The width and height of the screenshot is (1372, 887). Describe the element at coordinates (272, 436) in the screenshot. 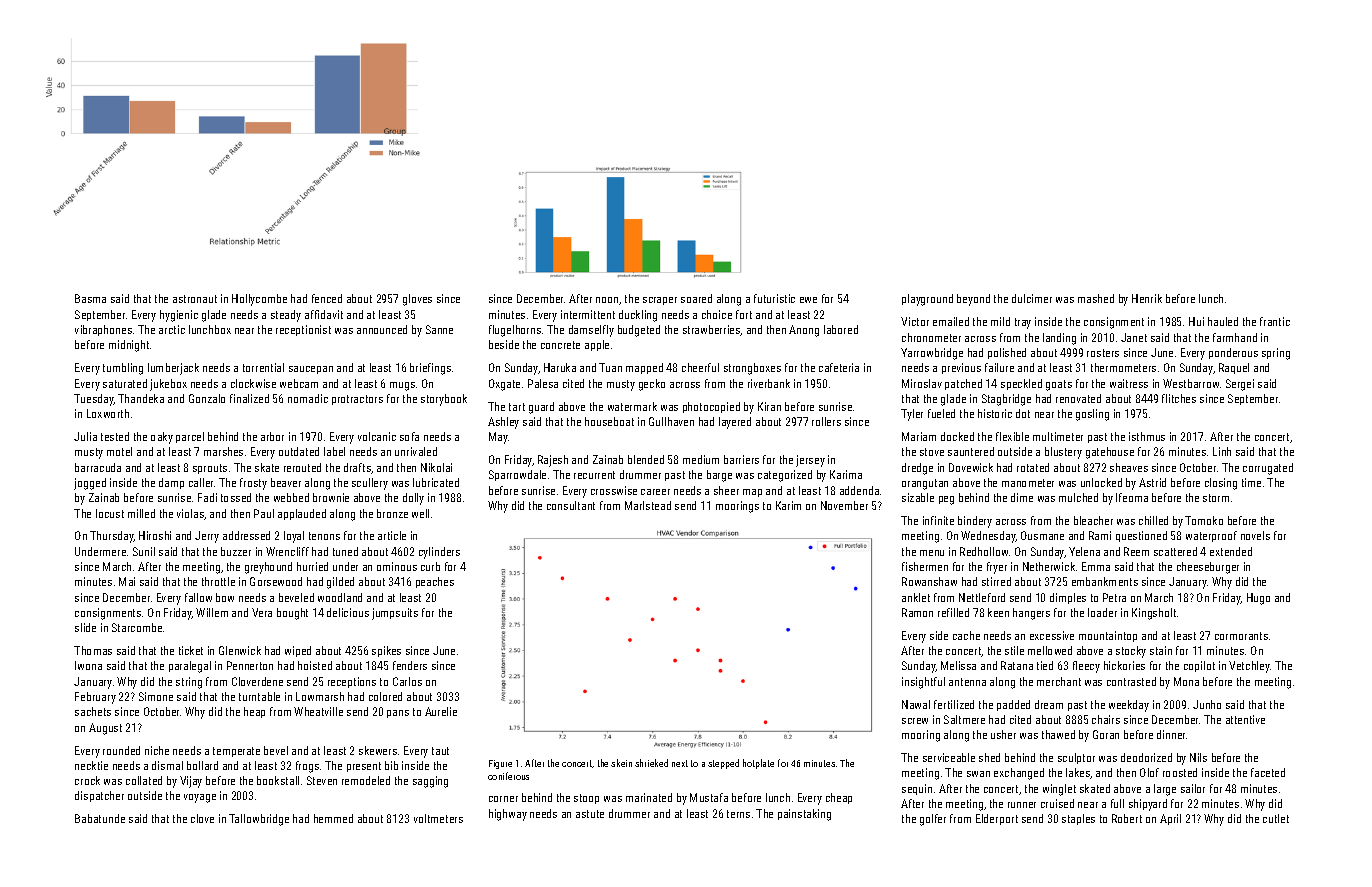

I see `arbor` at that location.
